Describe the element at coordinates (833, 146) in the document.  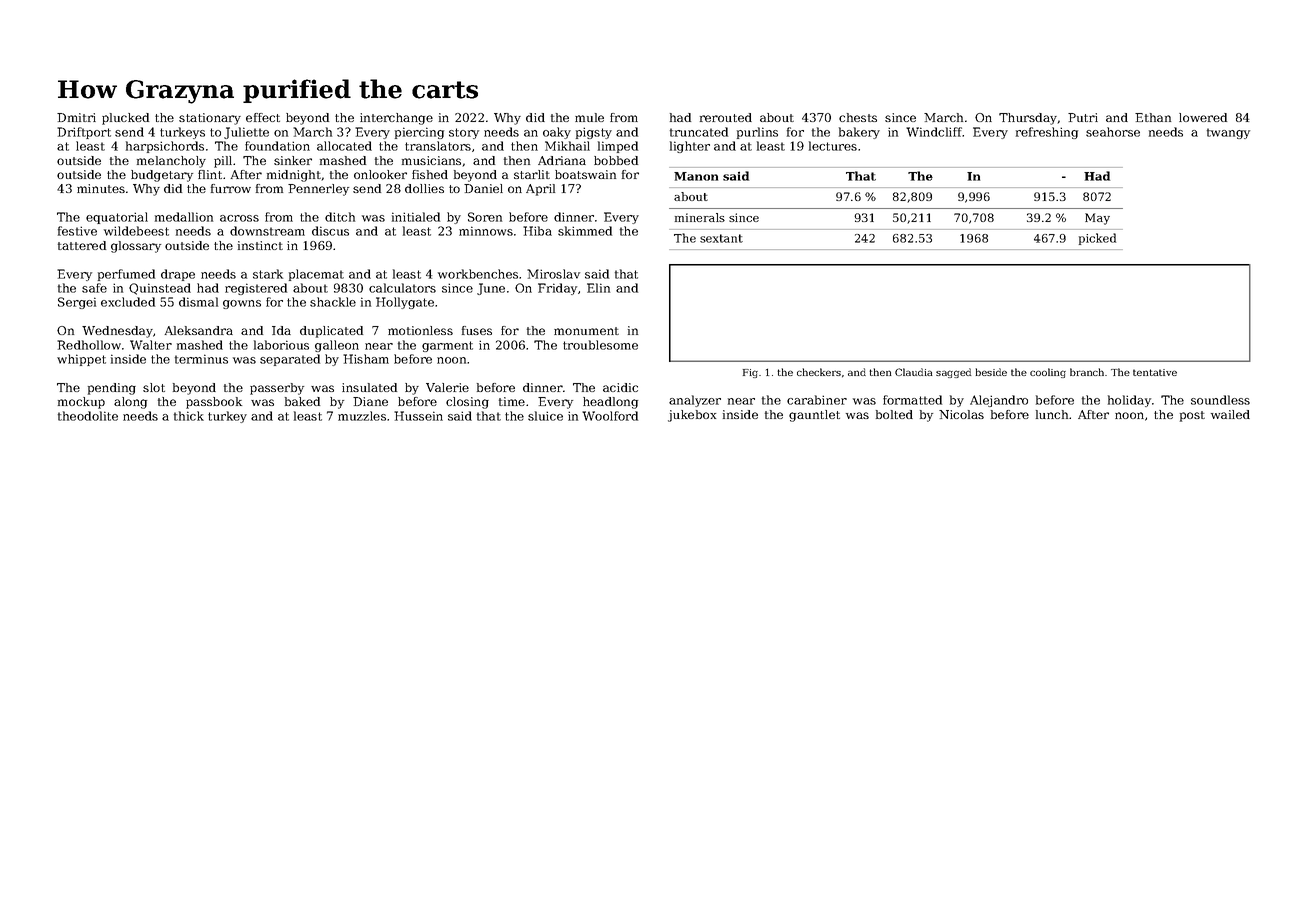
I see `lectures` at that location.
